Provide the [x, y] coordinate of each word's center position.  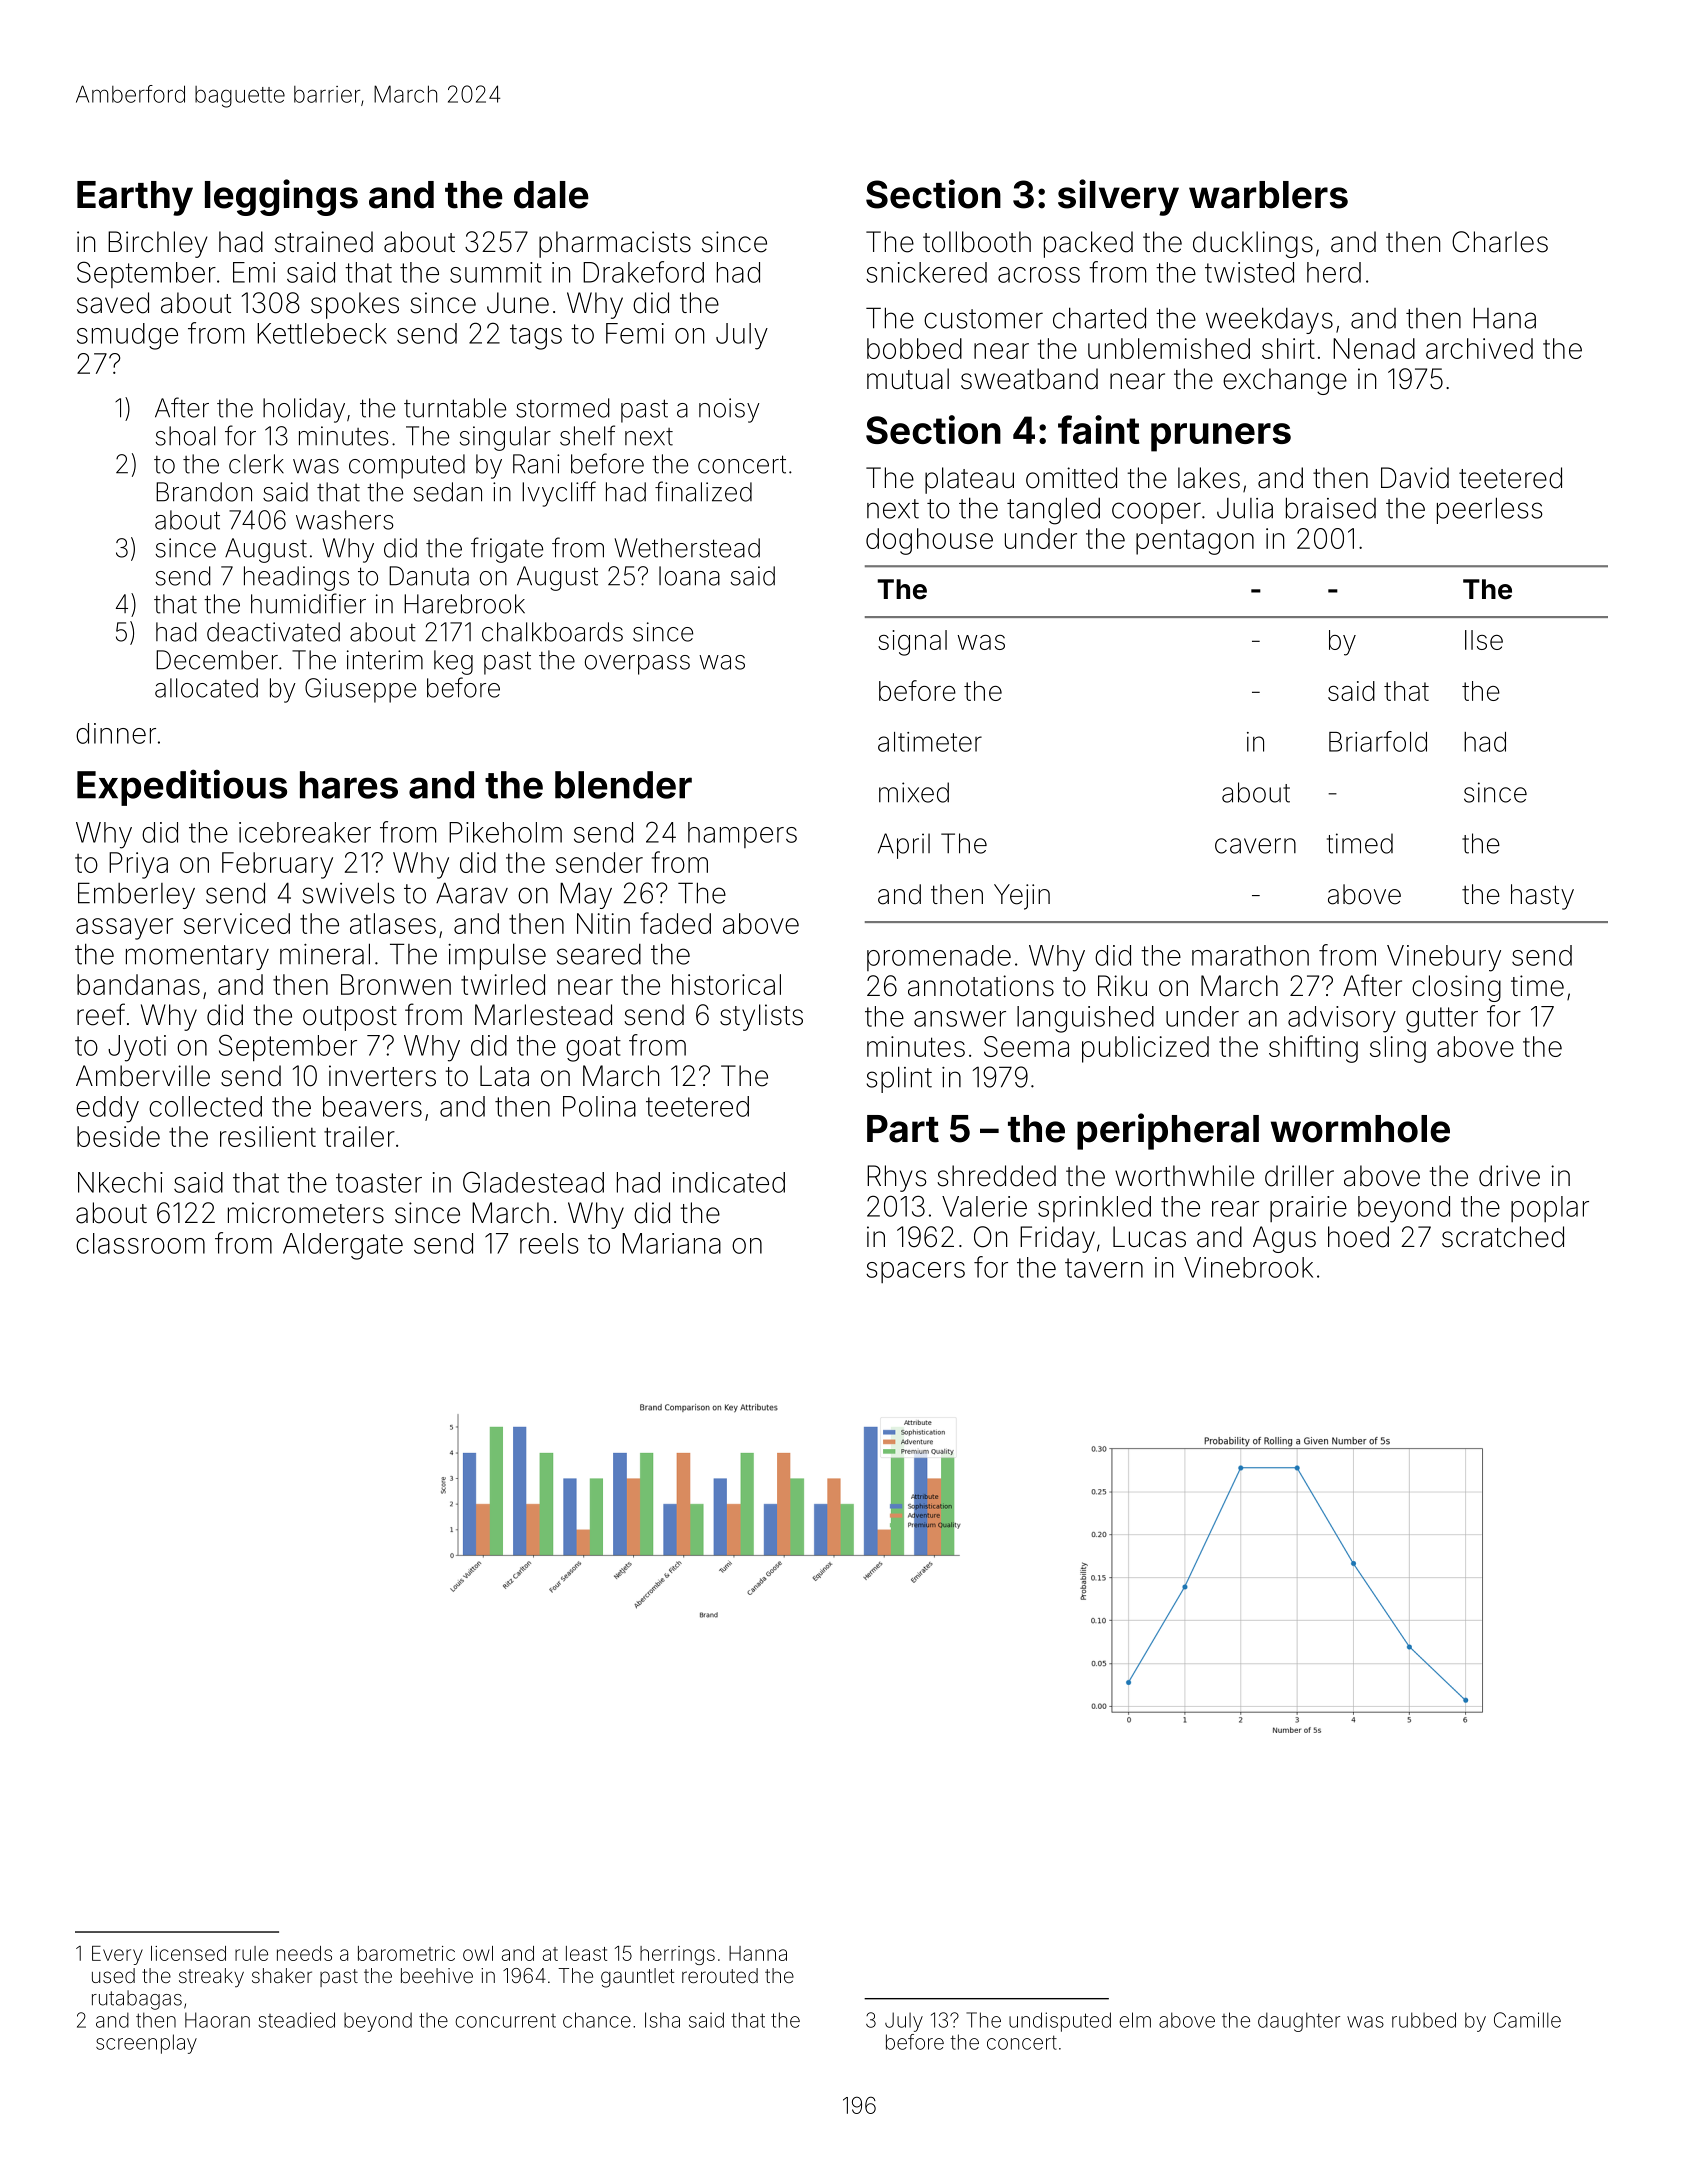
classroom [140, 1243]
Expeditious [182, 787]
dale [551, 195]
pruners [1221, 437]
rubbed [1424, 2020]
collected [205, 1106]
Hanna [758, 1953]
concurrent [505, 2021]
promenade [939, 958]
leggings [281, 197]
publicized [1145, 1049]
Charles [1500, 242]
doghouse [929, 541]
